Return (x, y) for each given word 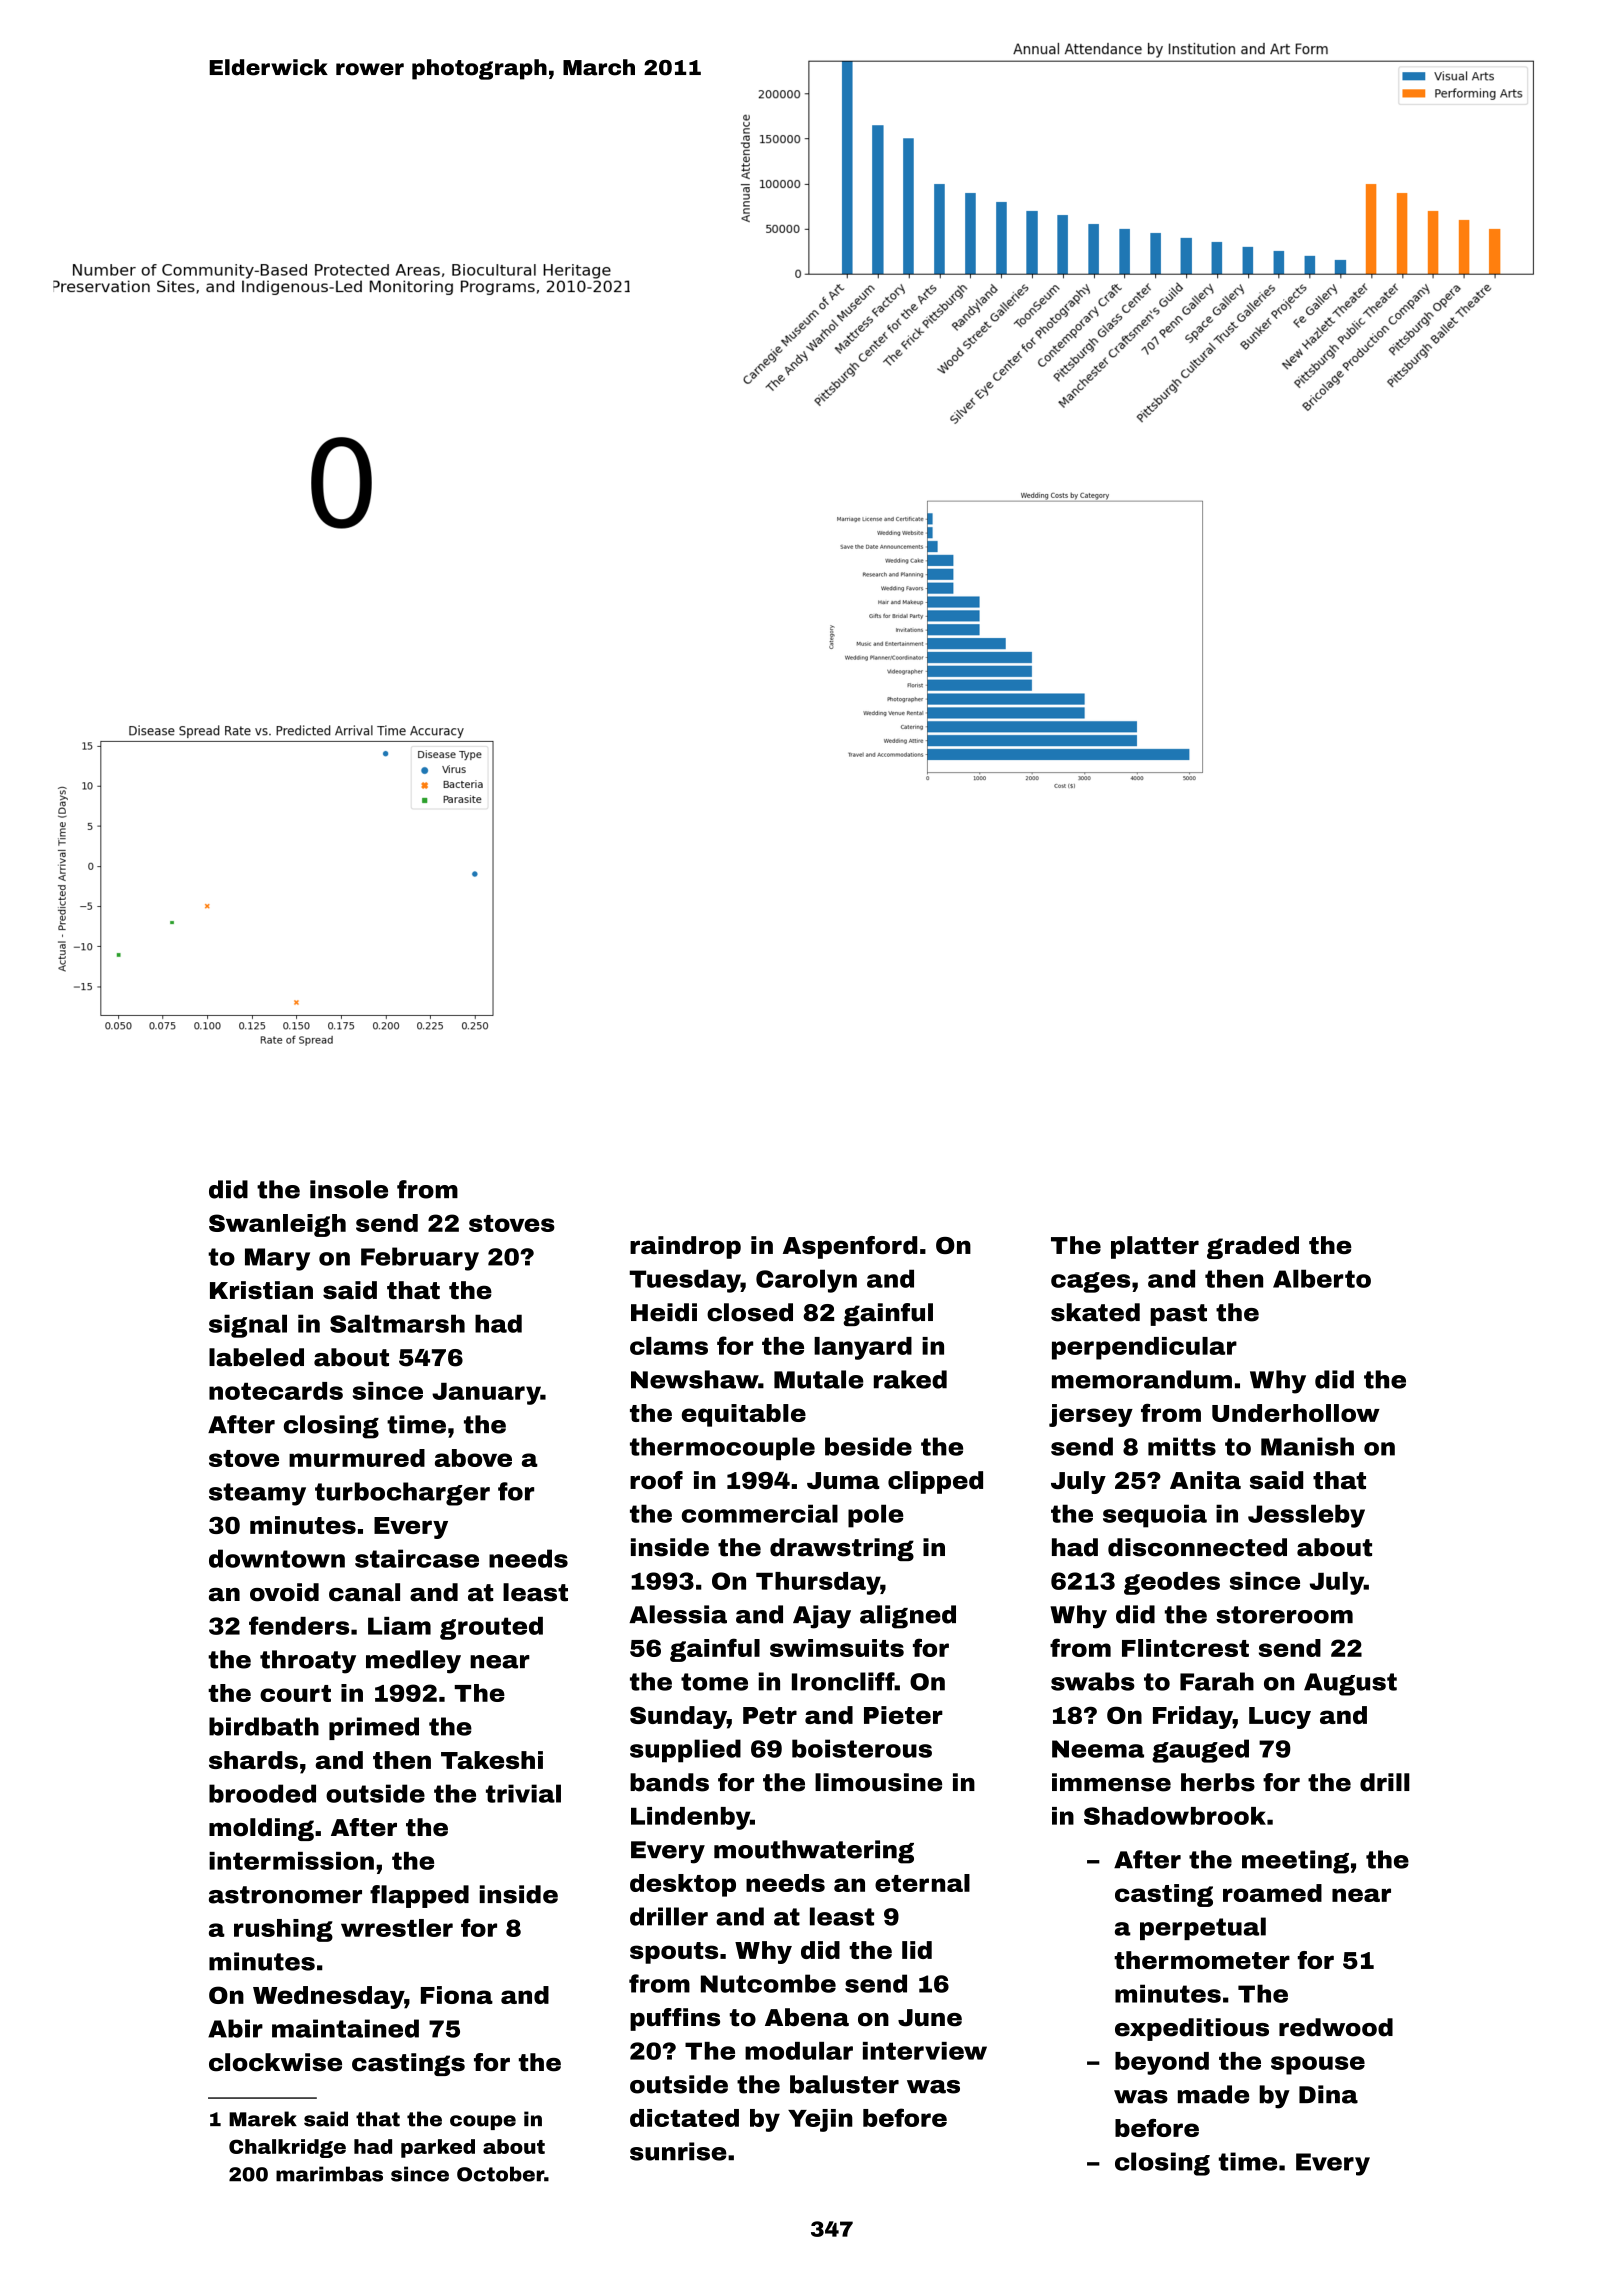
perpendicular (1144, 1348)
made (1213, 2094)
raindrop (685, 1247)
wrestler (397, 1928)
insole (349, 1189)
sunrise (678, 2151)
